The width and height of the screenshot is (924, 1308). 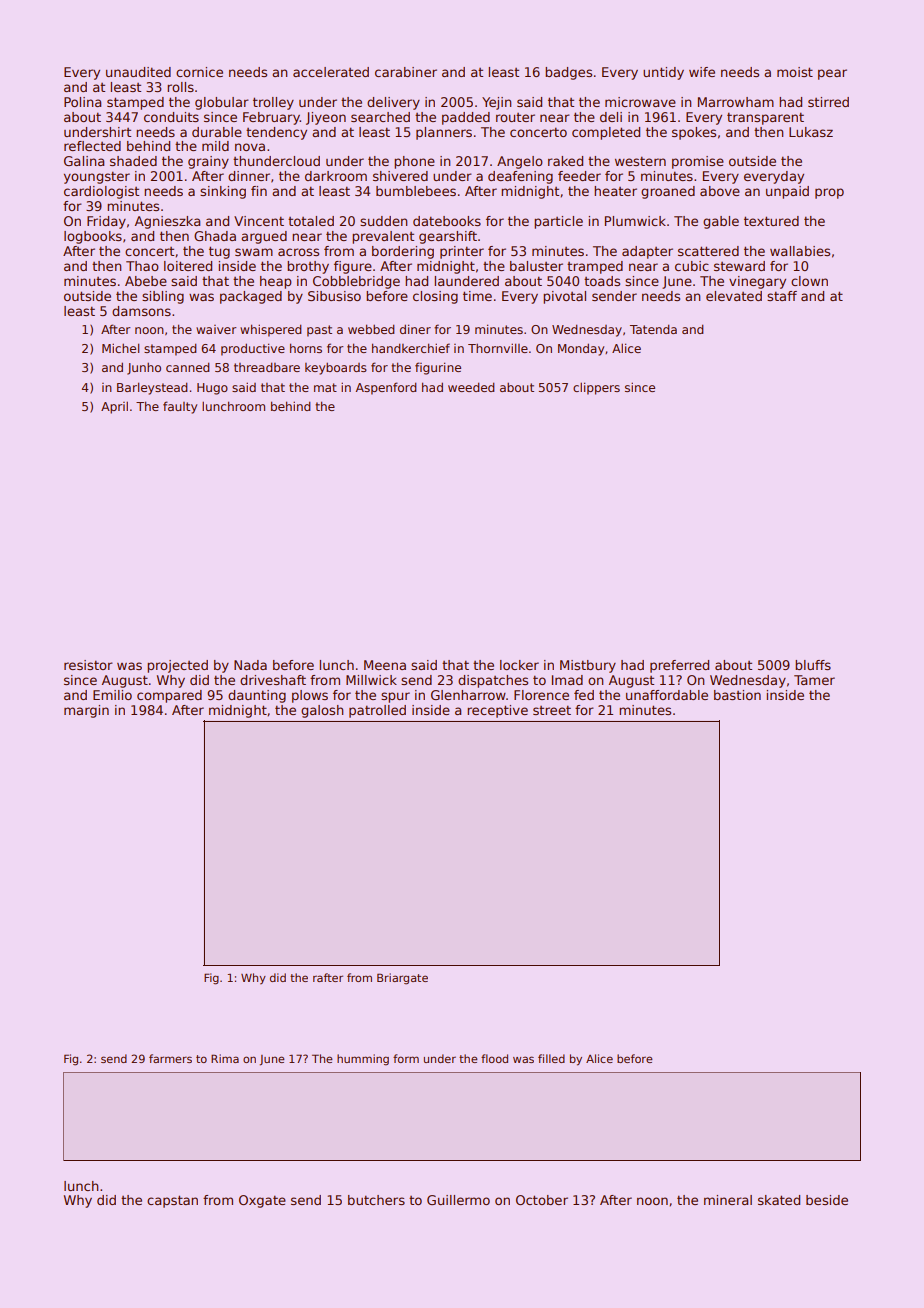 I want to click on farmers, so click(x=170, y=1058).
